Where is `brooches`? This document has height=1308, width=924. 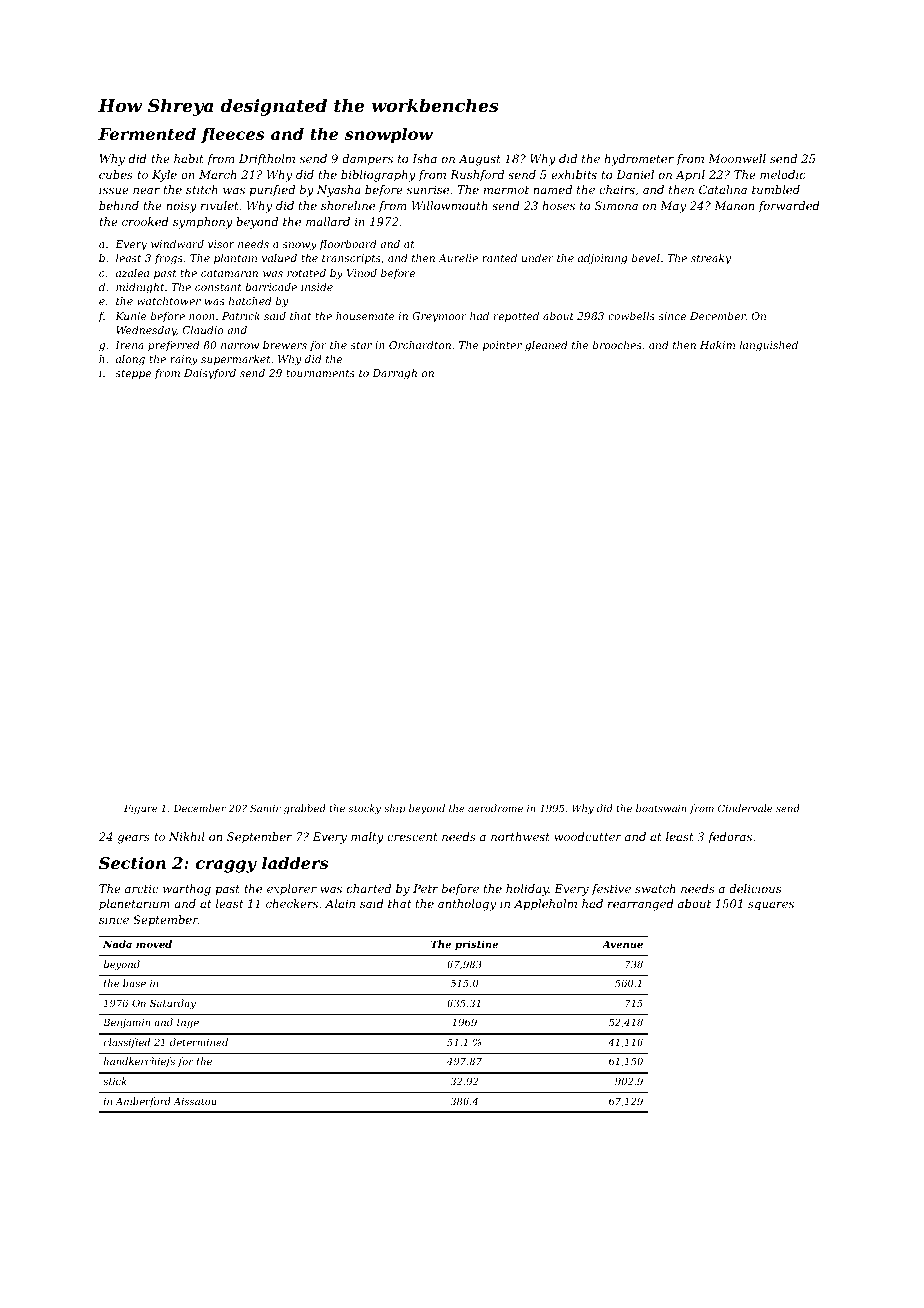
brooches is located at coordinates (617, 345).
